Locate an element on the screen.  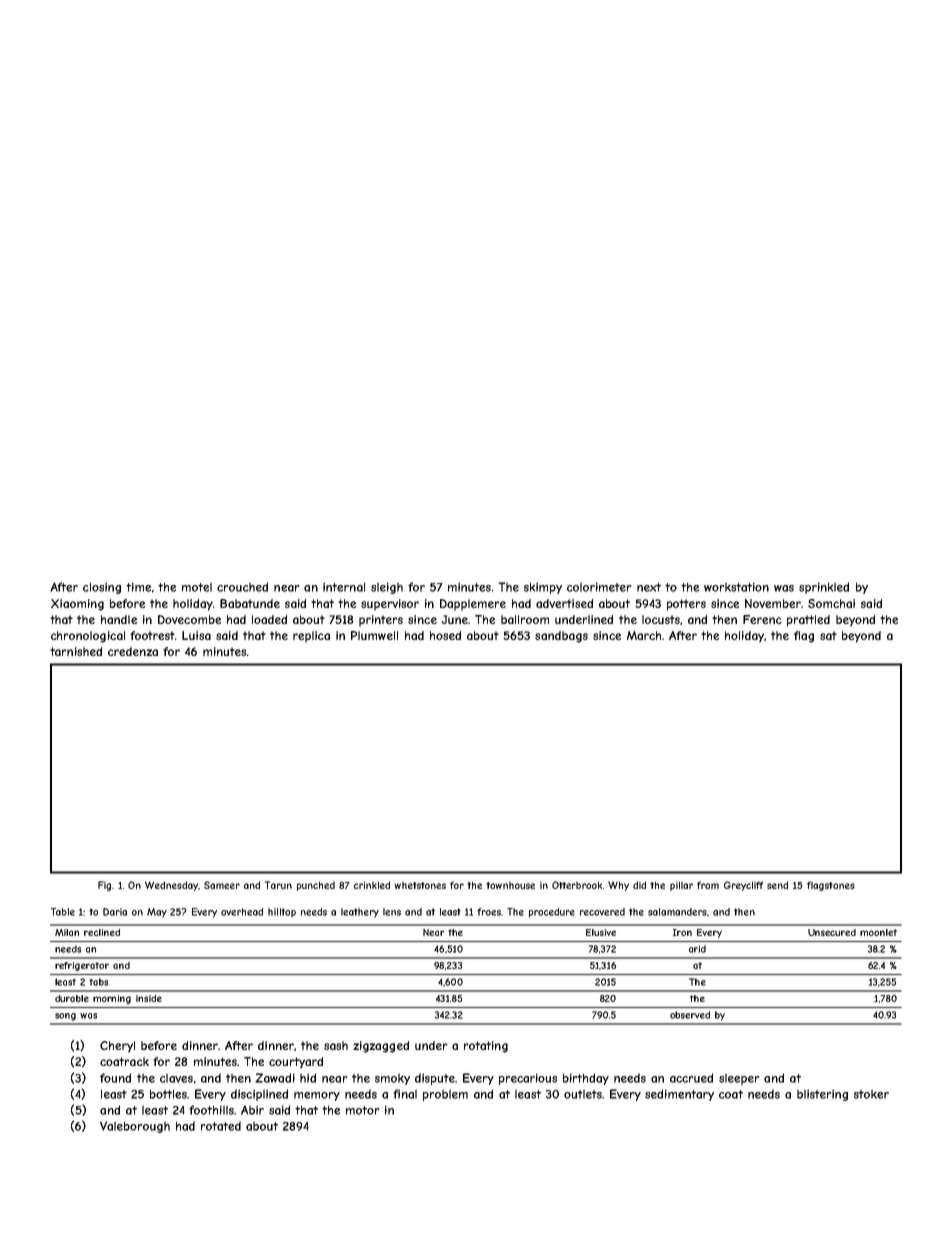
disciplined is located at coordinates (259, 1095).
